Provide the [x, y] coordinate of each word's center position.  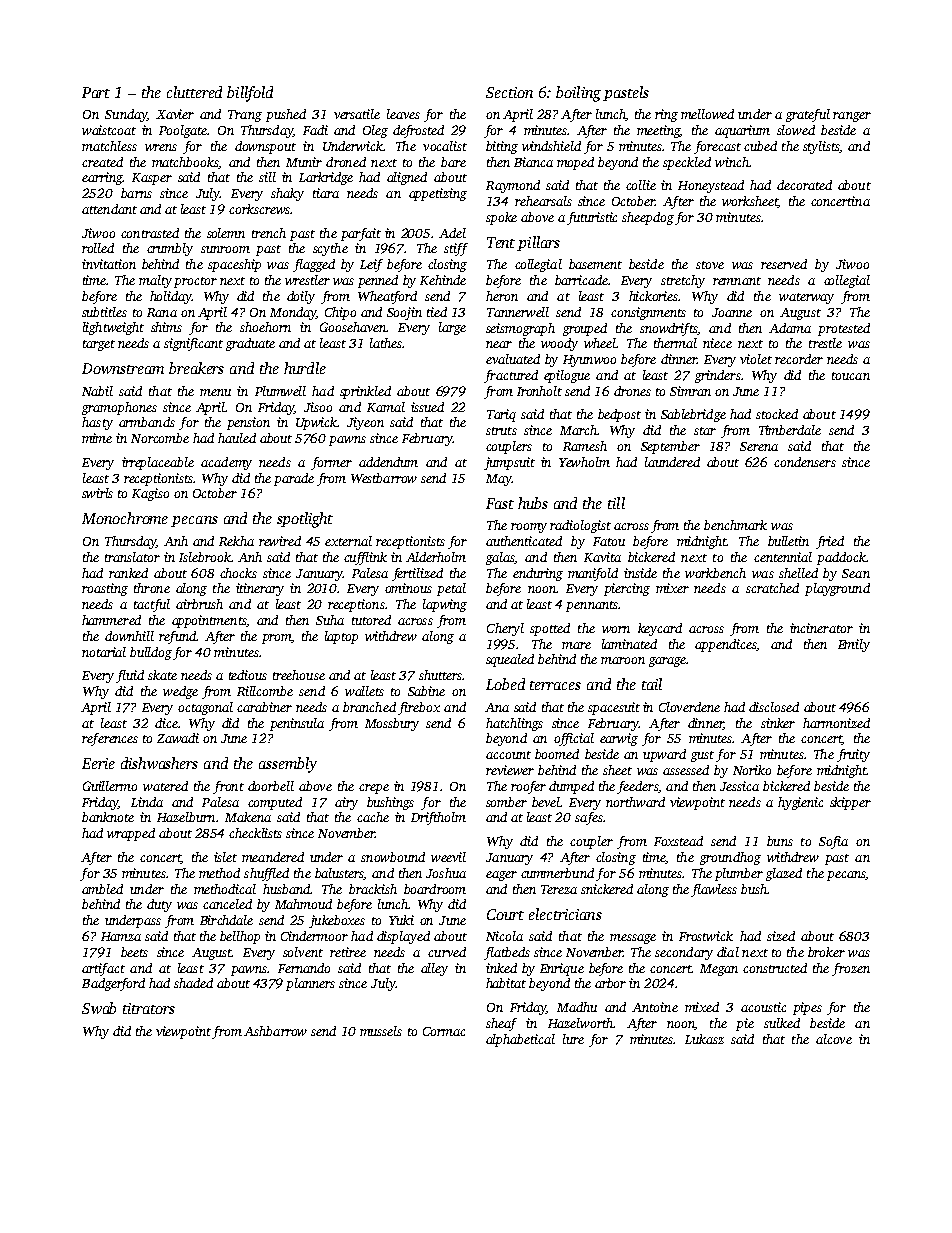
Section [509, 92]
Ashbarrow [275, 1031]
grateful [808, 115]
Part [96, 92]
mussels [381, 1031]
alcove [834, 1039]
